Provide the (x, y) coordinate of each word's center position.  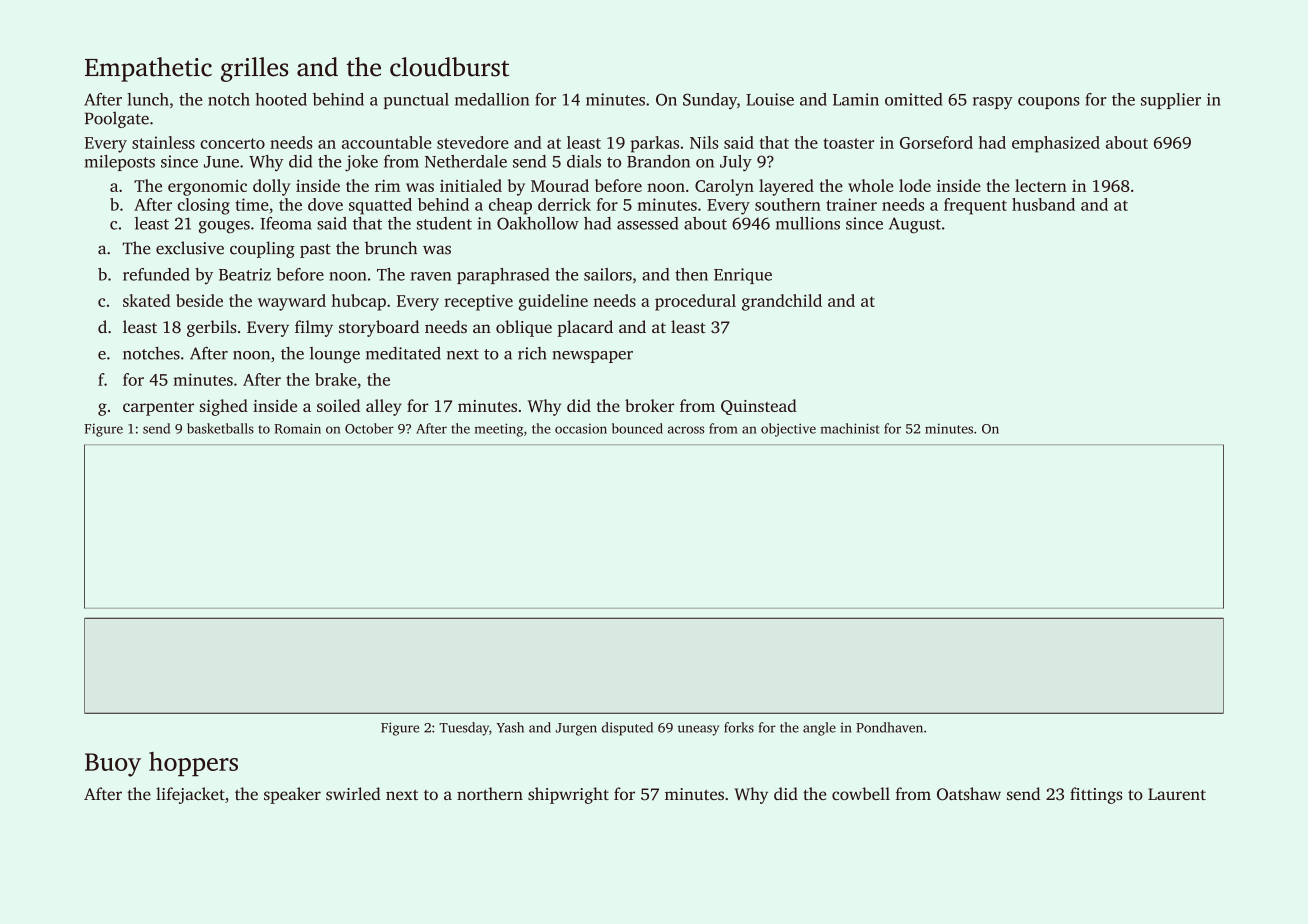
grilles (254, 69)
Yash (510, 727)
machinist (849, 428)
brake (336, 379)
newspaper (593, 357)
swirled (353, 793)
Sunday (710, 101)
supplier (1171, 101)
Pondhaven (889, 727)
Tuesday (464, 729)
